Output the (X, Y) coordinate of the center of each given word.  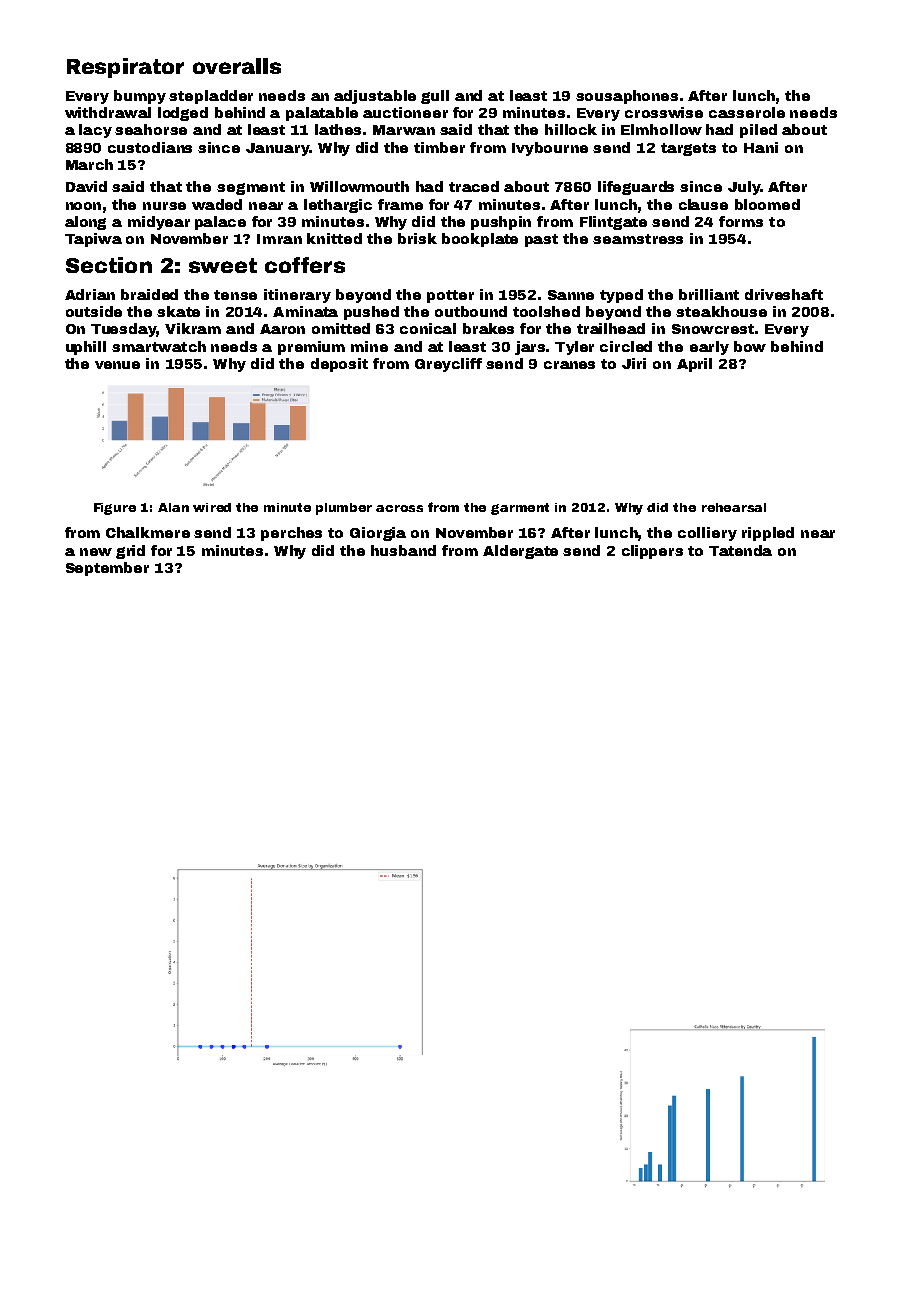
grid (130, 552)
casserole (747, 112)
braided (149, 294)
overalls (237, 66)
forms (741, 221)
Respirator (125, 68)
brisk (417, 238)
